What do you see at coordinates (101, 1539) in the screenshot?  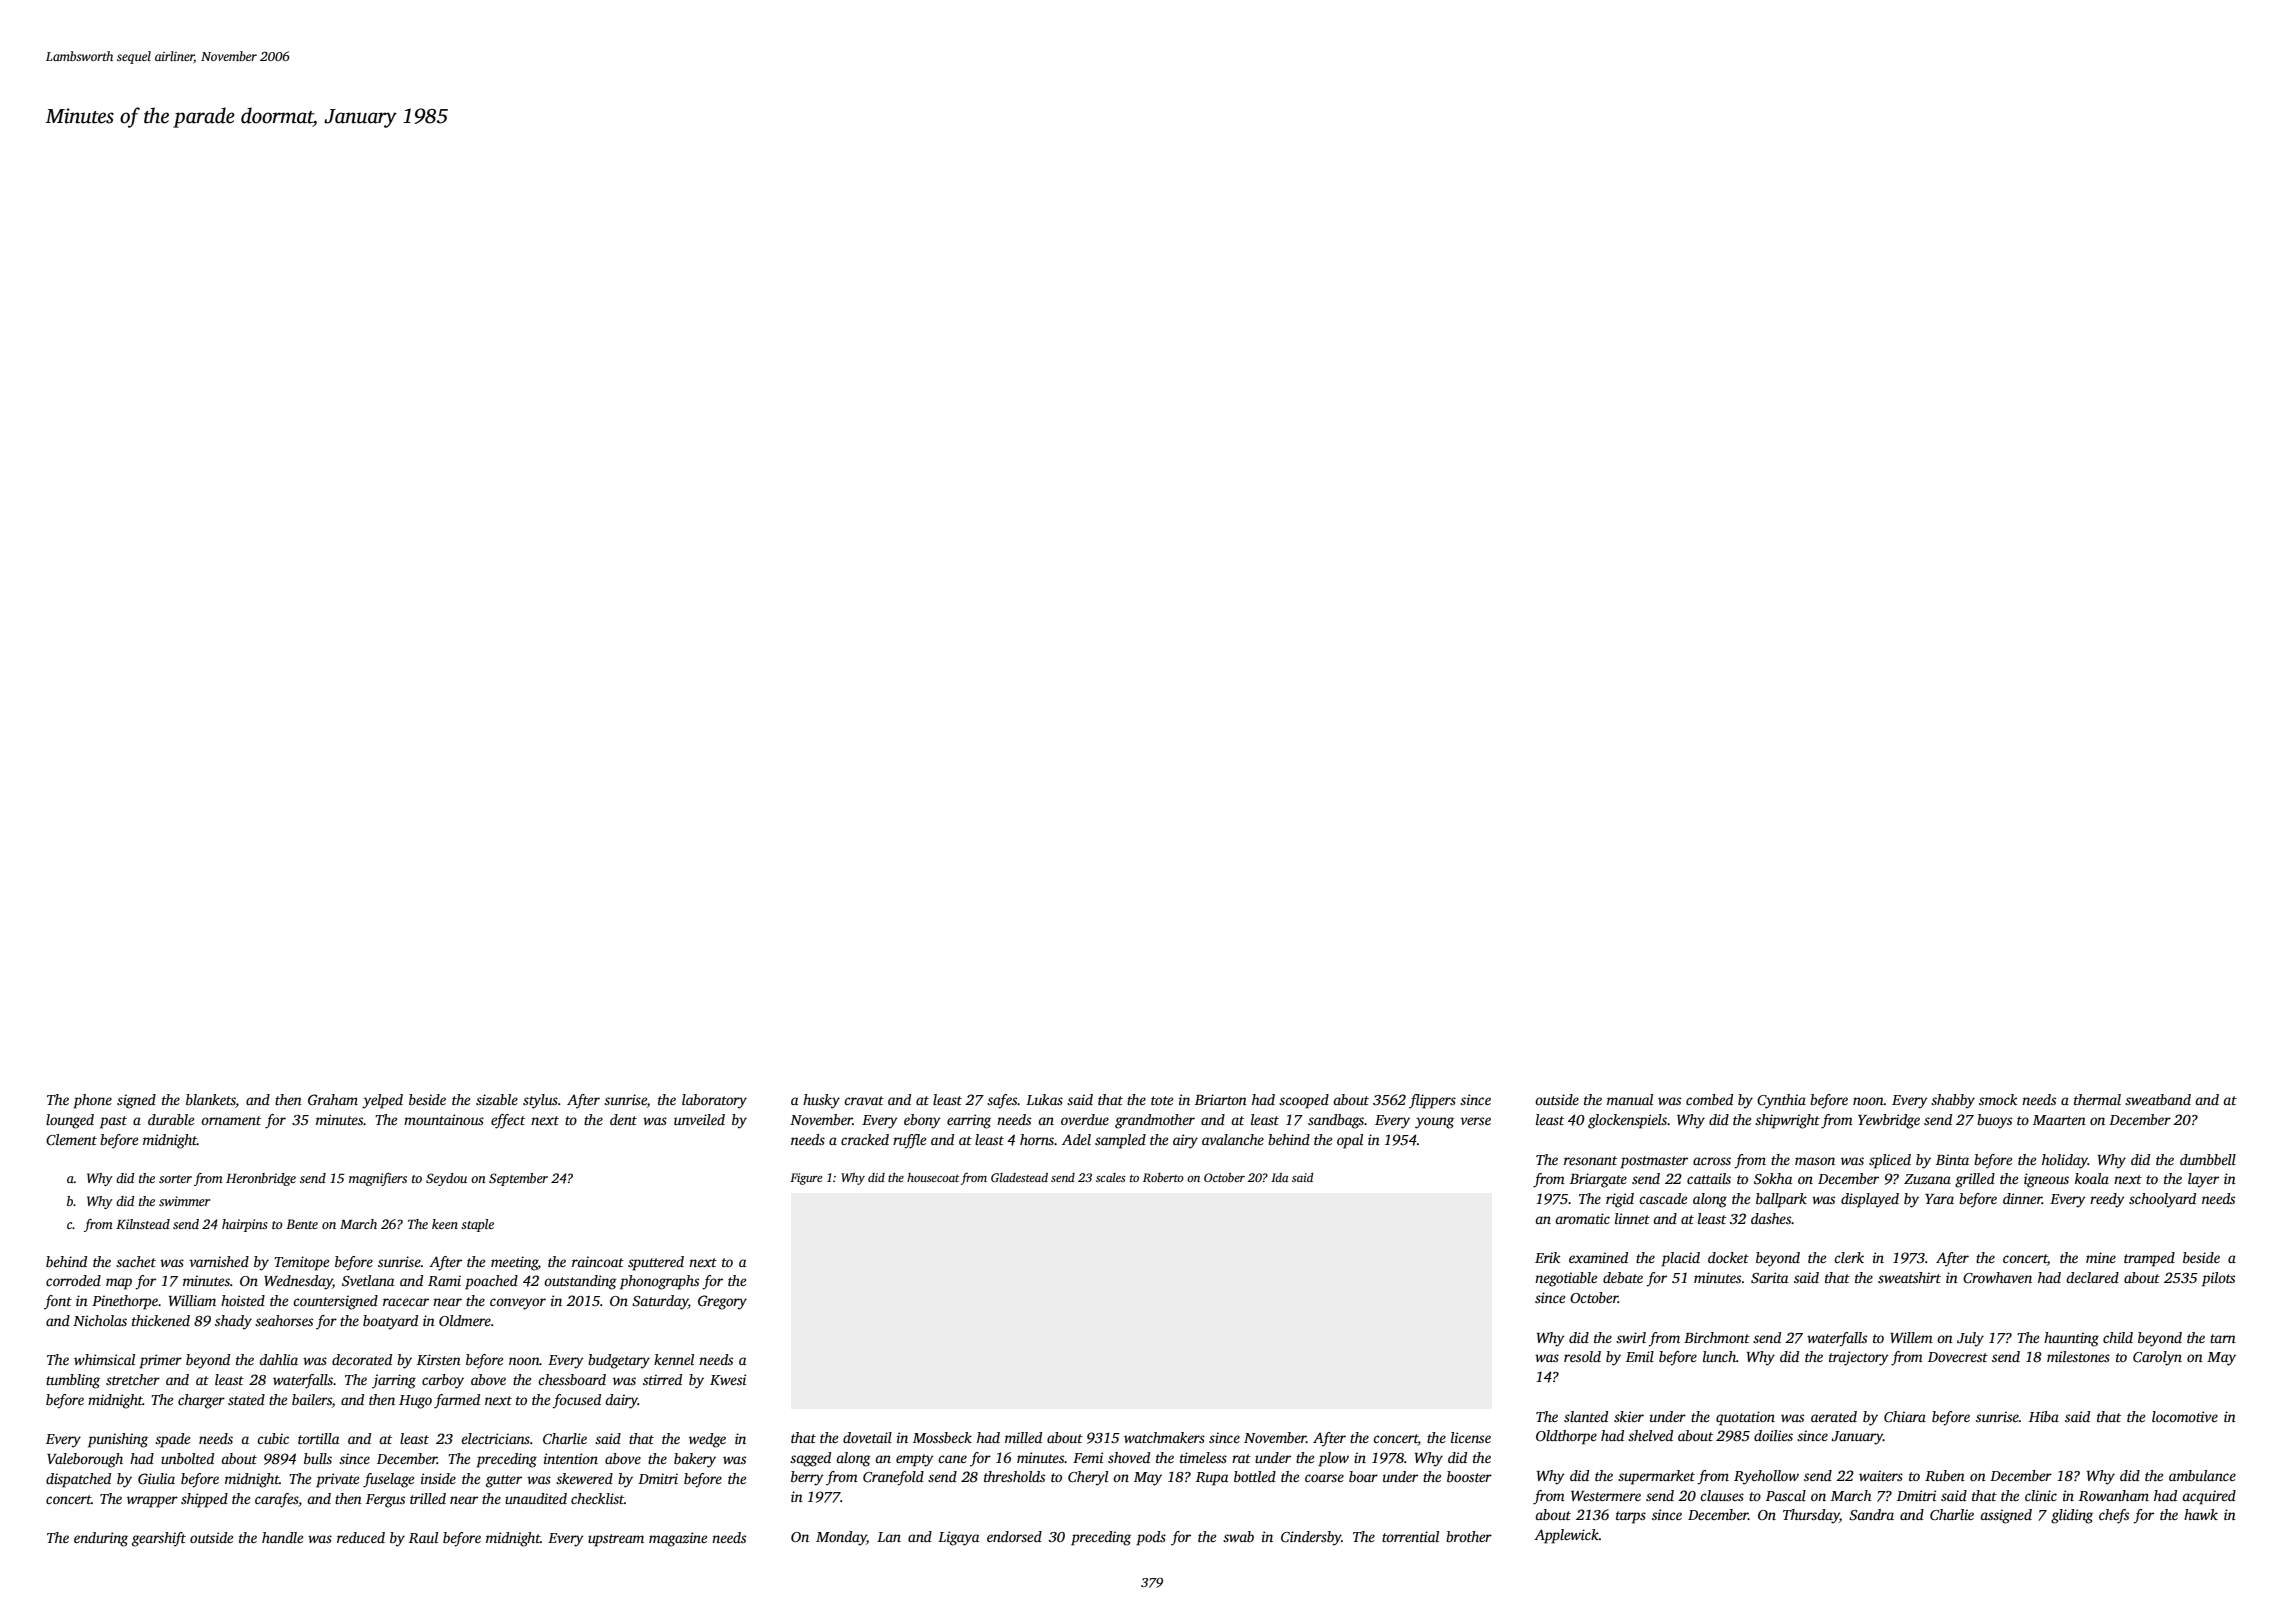 I see `enduring` at bounding box center [101, 1539].
